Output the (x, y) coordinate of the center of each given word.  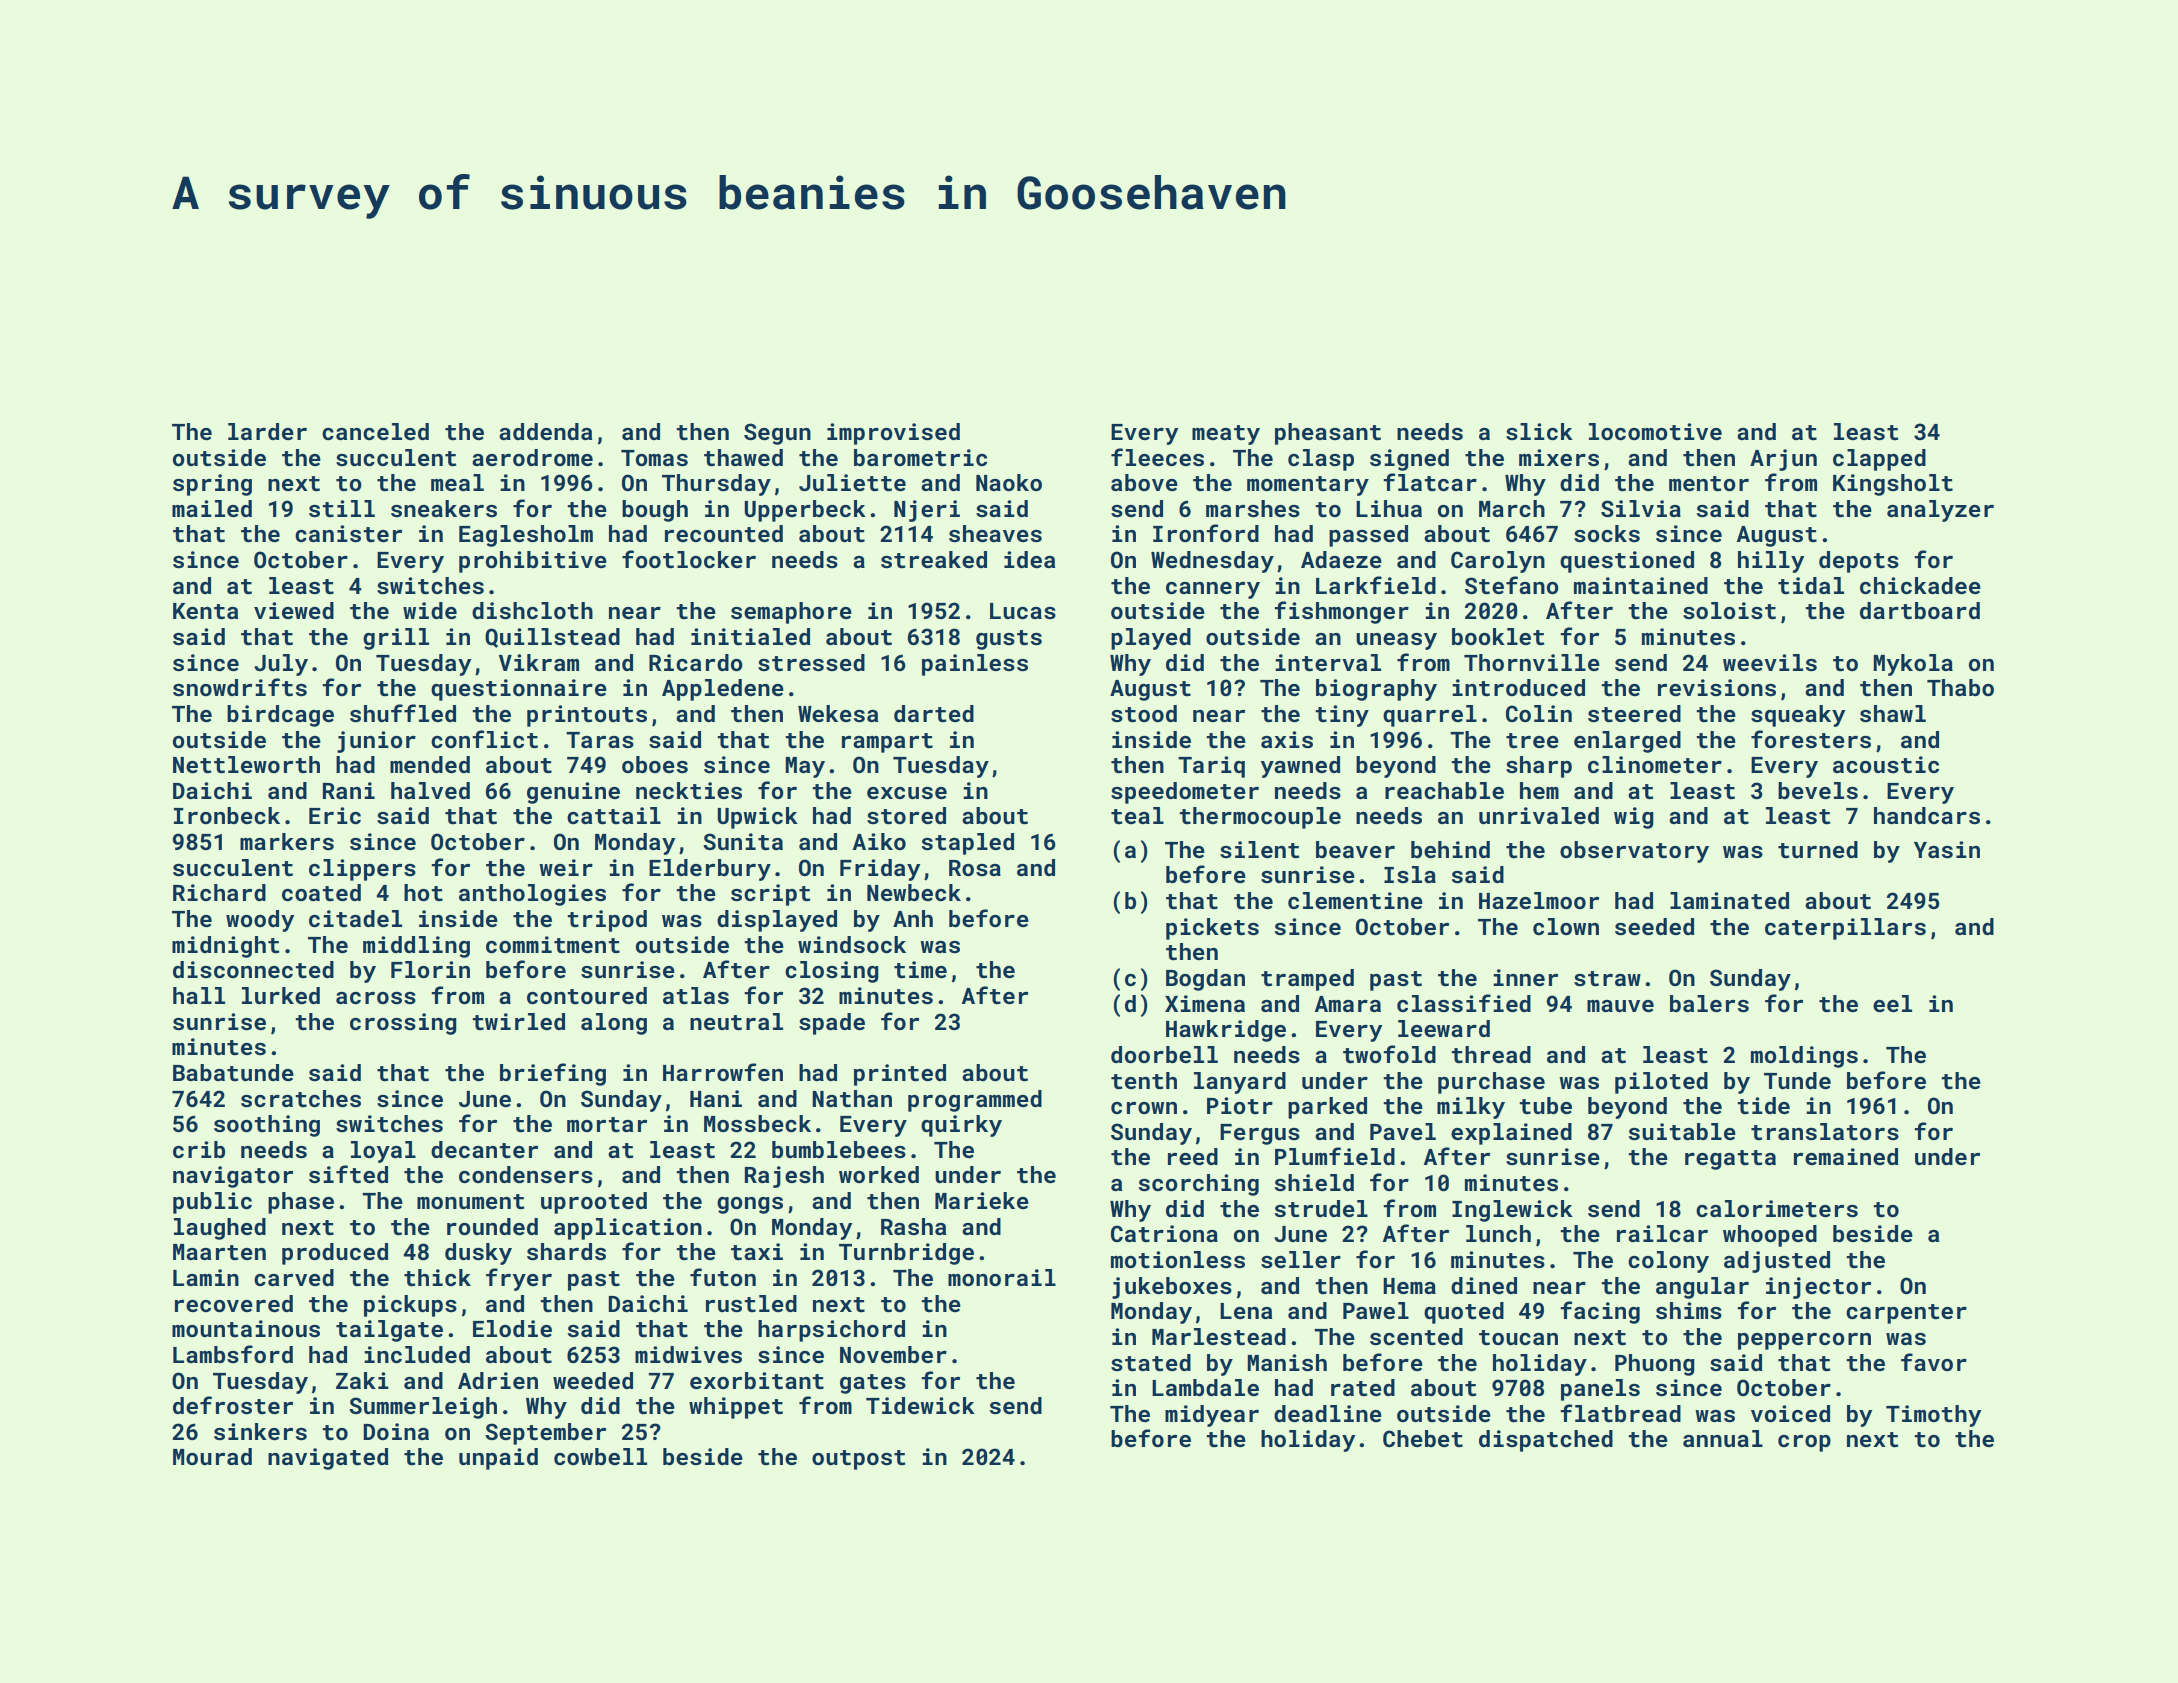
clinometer (1655, 764)
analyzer (1940, 511)
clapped (1879, 460)
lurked (281, 995)
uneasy (1396, 641)
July (281, 665)
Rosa (975, 868)
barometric (920, 457)
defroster (233, 1405)
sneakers (444, 508)
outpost (858, 1460)
